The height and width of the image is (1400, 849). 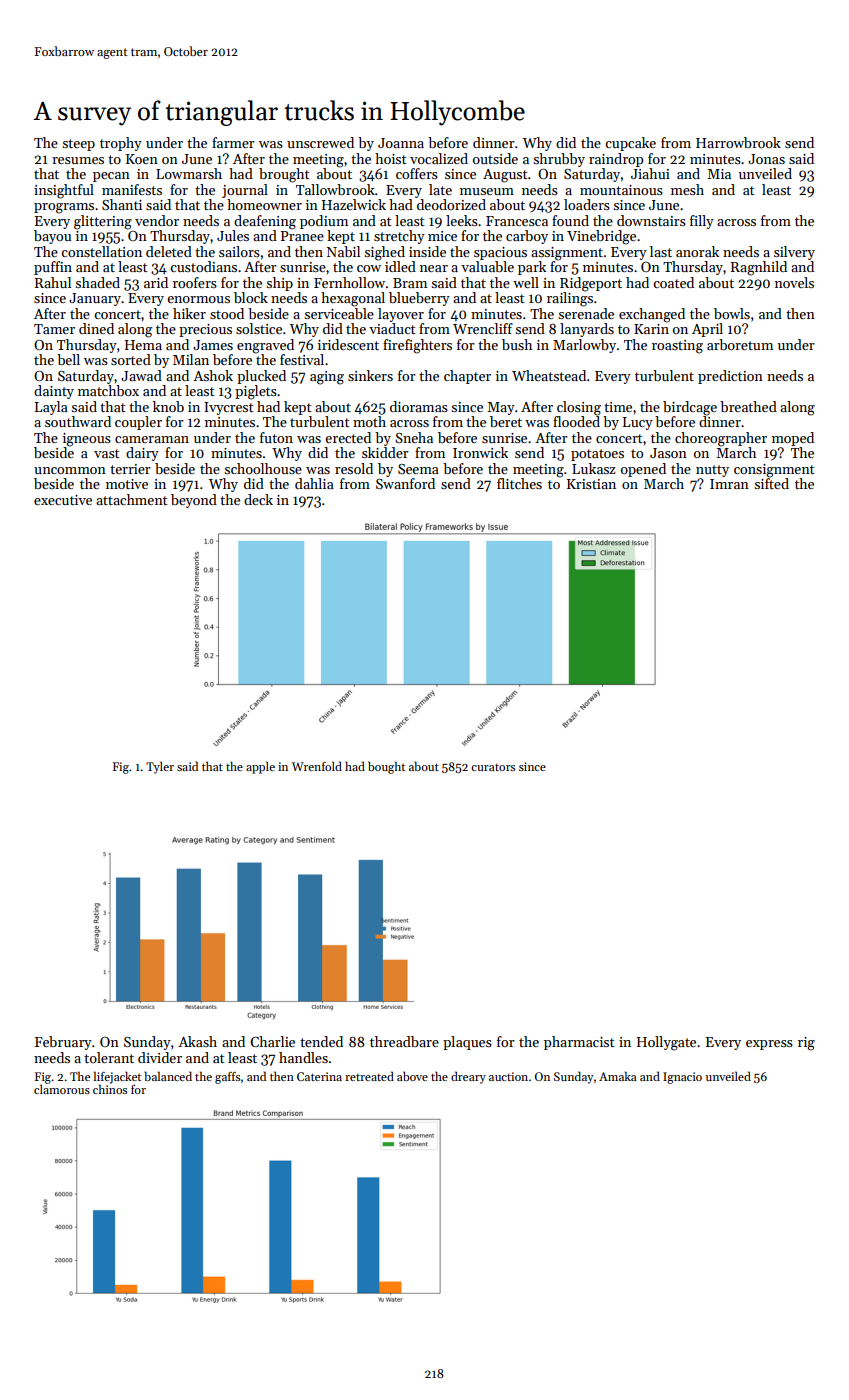 What do you see at coordinates (729, 484) in the image?
I see `Imran` at bounding box center [729, 484].
